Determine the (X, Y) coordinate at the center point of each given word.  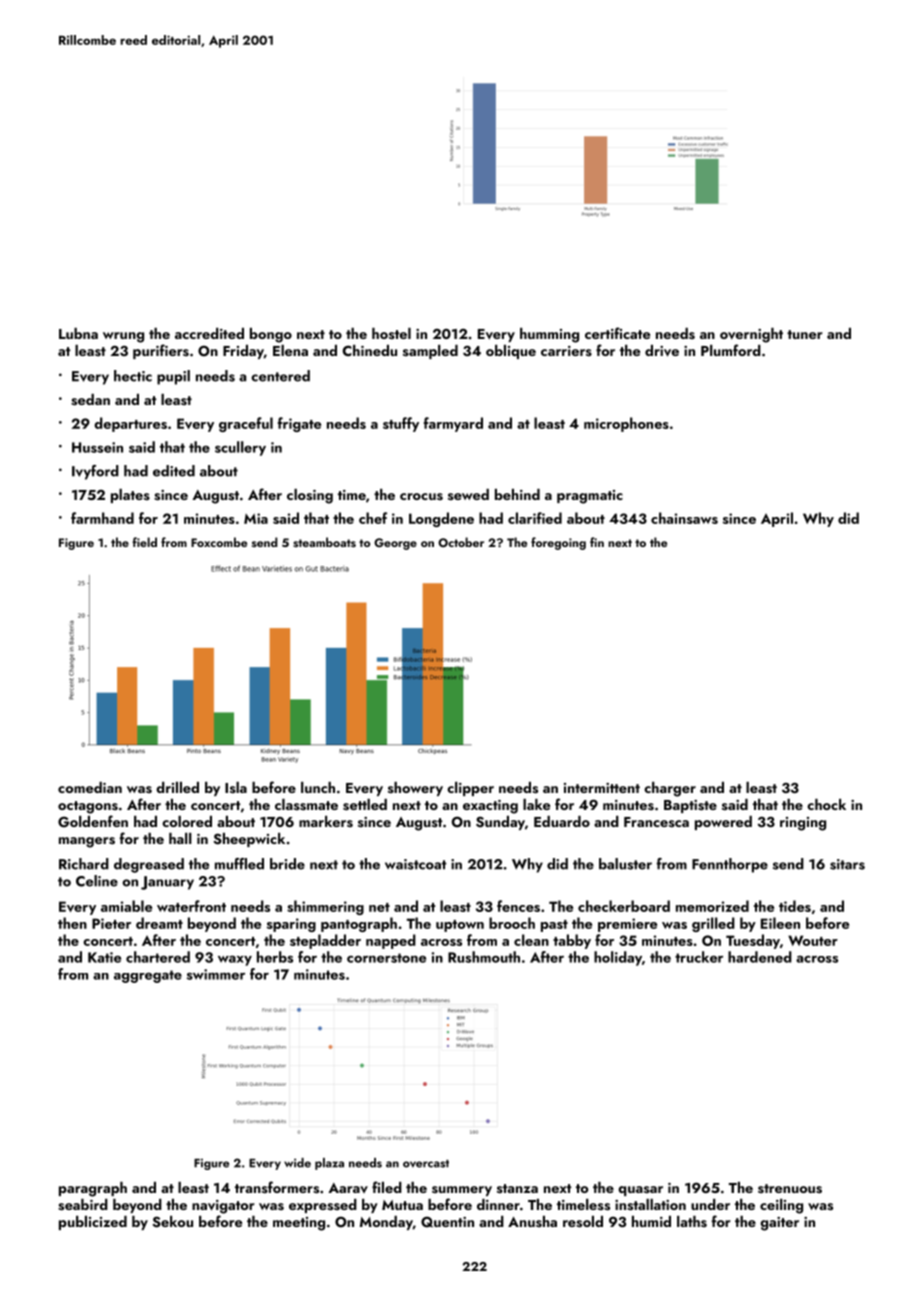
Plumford (731, 350)
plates (130, 496)
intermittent (602, 788)
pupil (173, 377)
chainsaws (684, 518)
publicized (93, 1223)
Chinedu (370, 350)
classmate (306, 805)
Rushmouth (484, 957)
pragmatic (590, 497)
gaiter (779, 1224)
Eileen (780, 923)
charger (670, 789)
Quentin (447, 1222)
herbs (275, 957)
